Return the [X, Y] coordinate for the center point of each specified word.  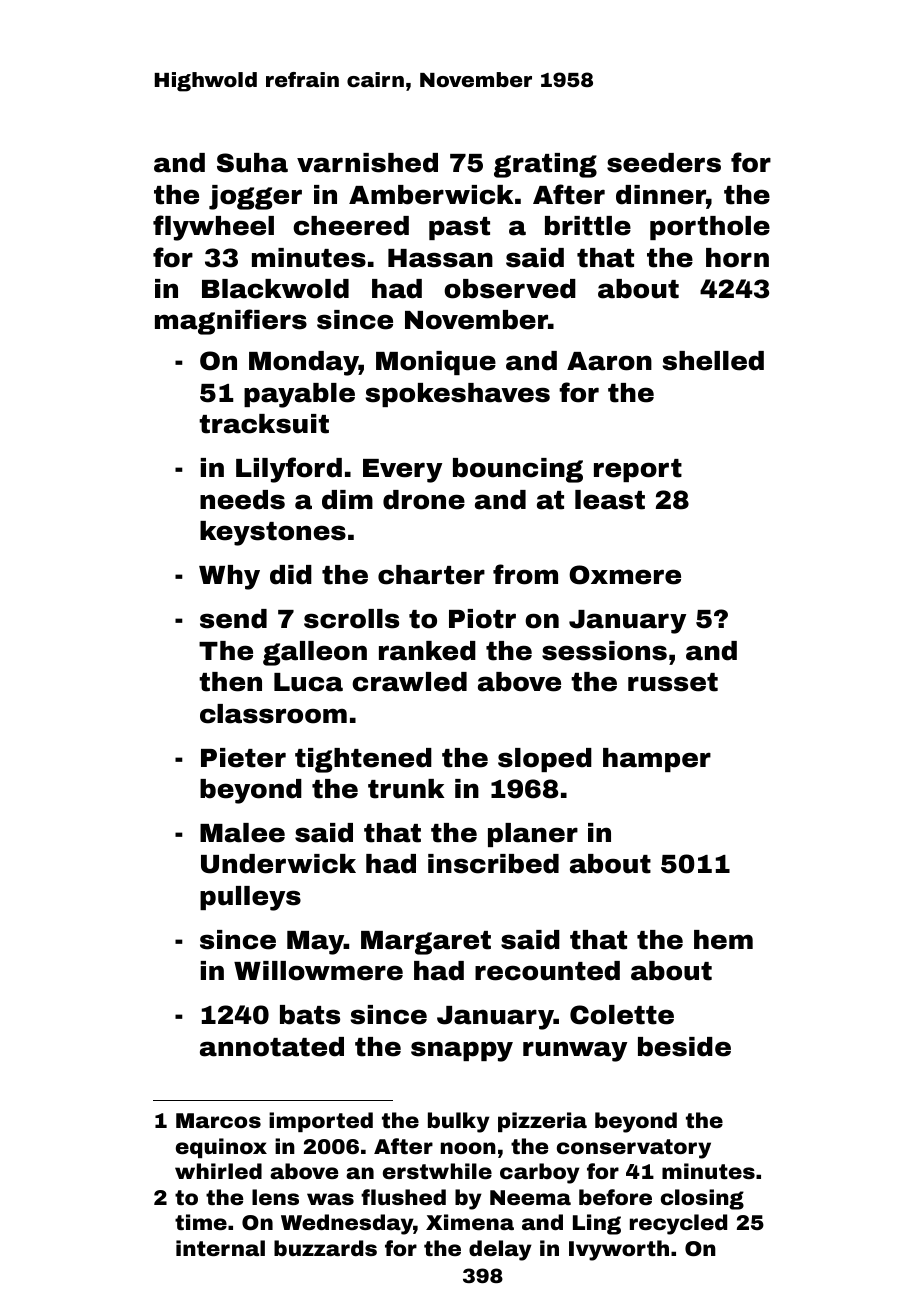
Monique [436, 363]
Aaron [609, 361]
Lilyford [289, 470]
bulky [459, 1122]
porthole [710, 228]
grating [545, 165]
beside [684, 1047]
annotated [272, 1047]
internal [220, 1248]
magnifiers [231, 322]
